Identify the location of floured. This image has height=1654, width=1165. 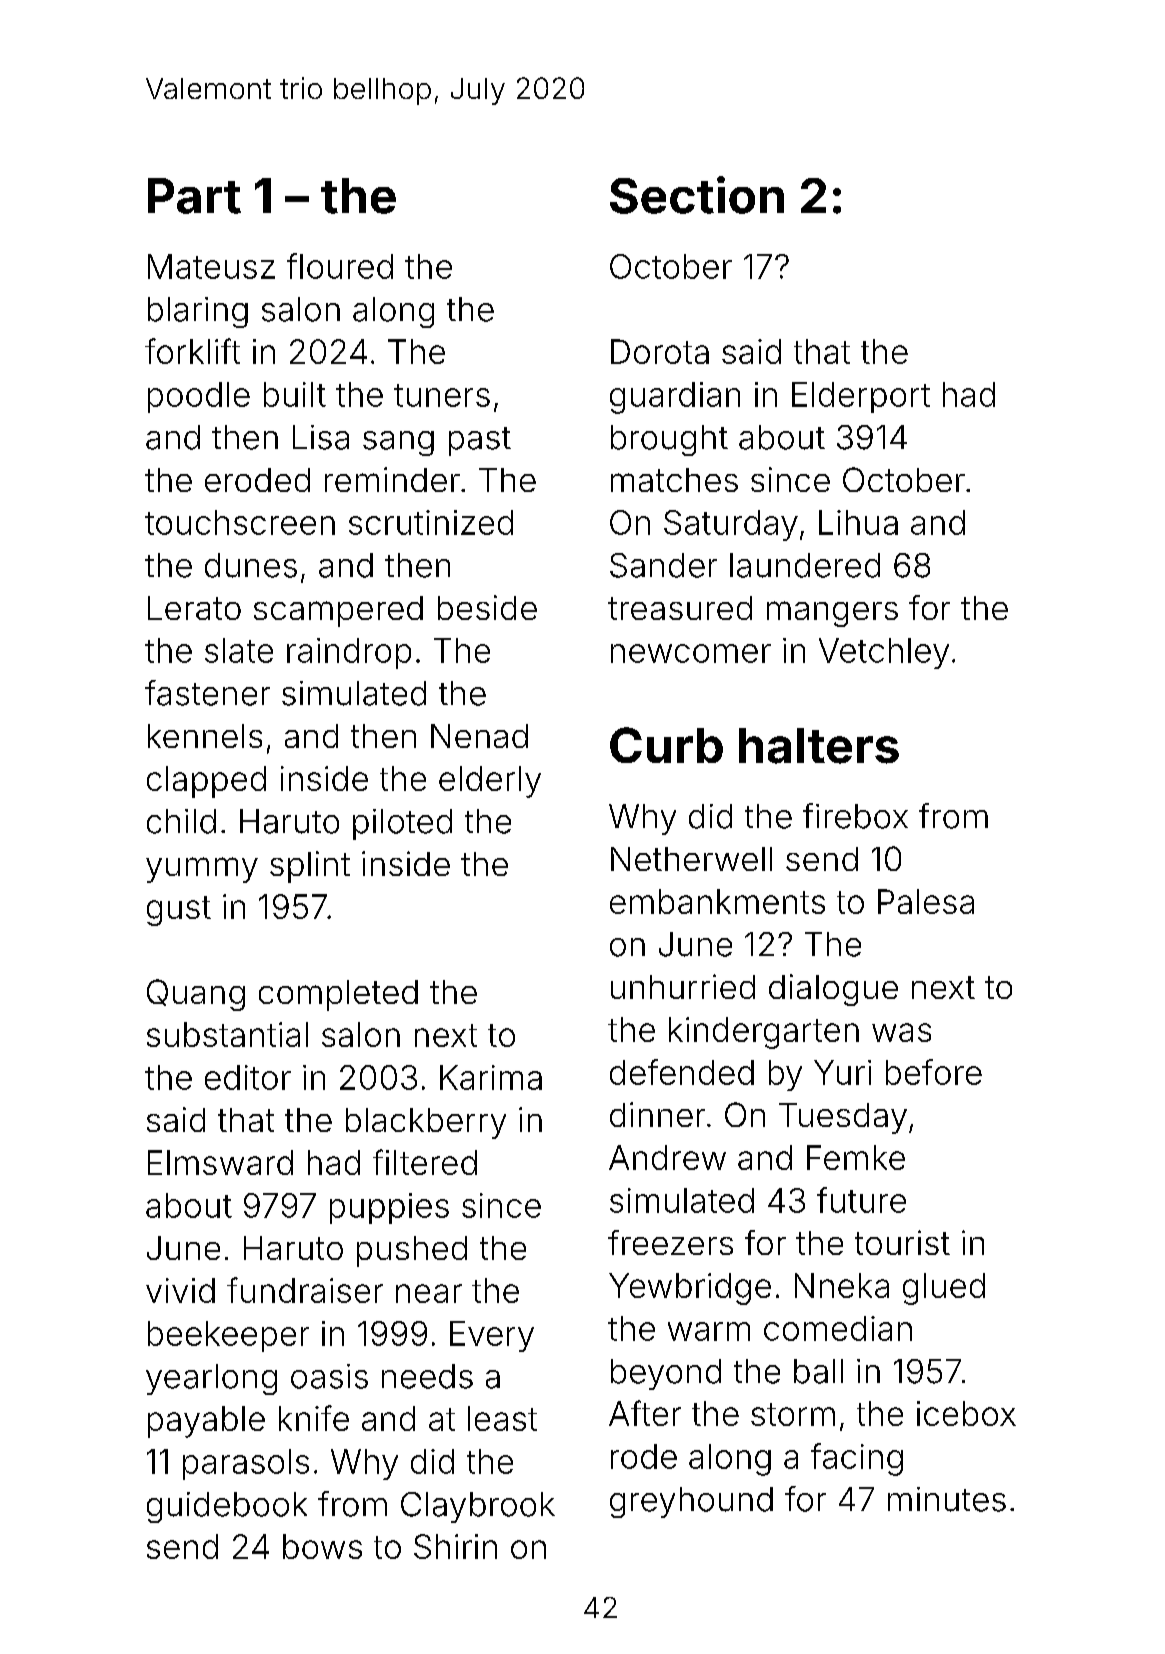
(340, 266).
